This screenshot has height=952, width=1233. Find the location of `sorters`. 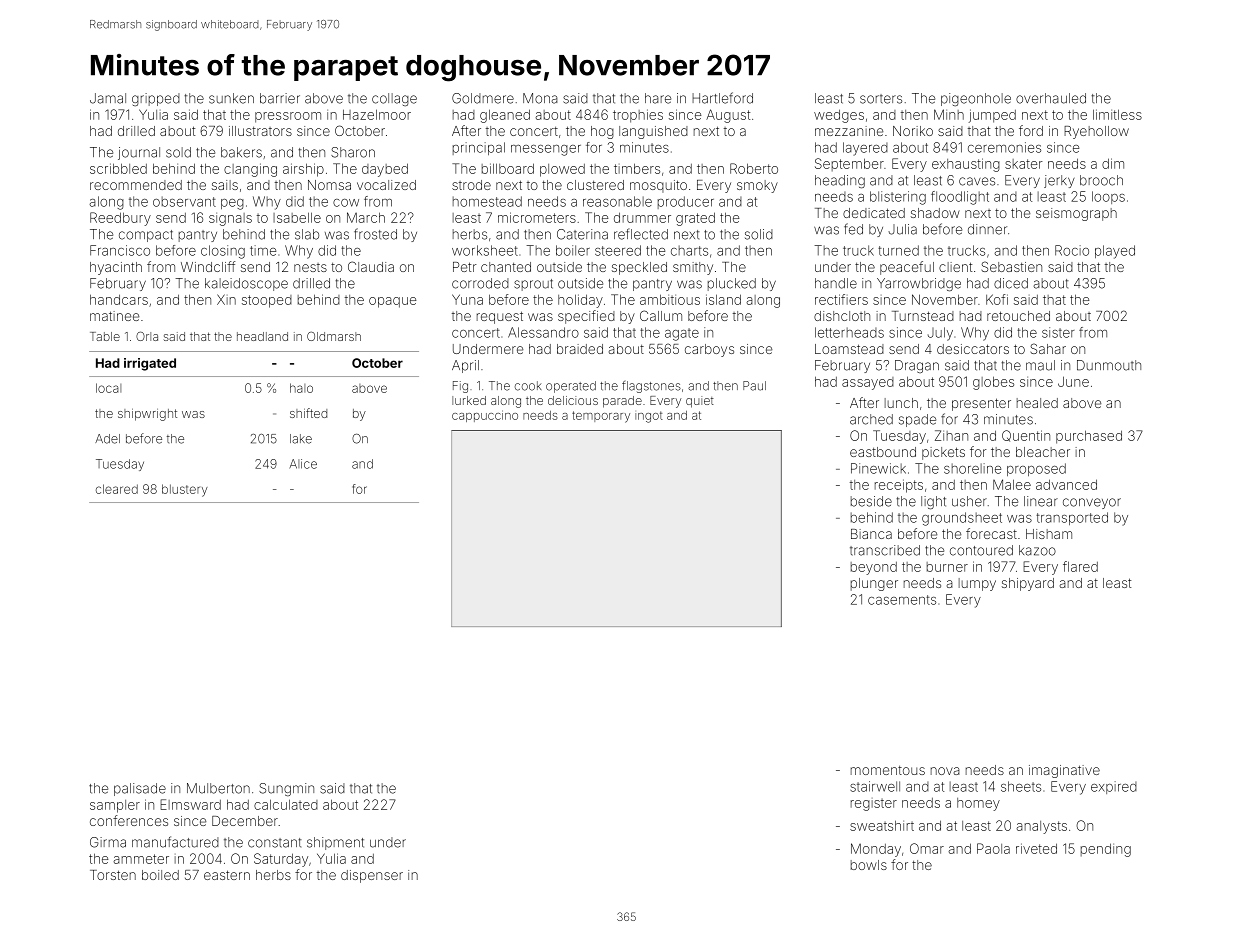

sorters is located at coordinates (881, 99).
